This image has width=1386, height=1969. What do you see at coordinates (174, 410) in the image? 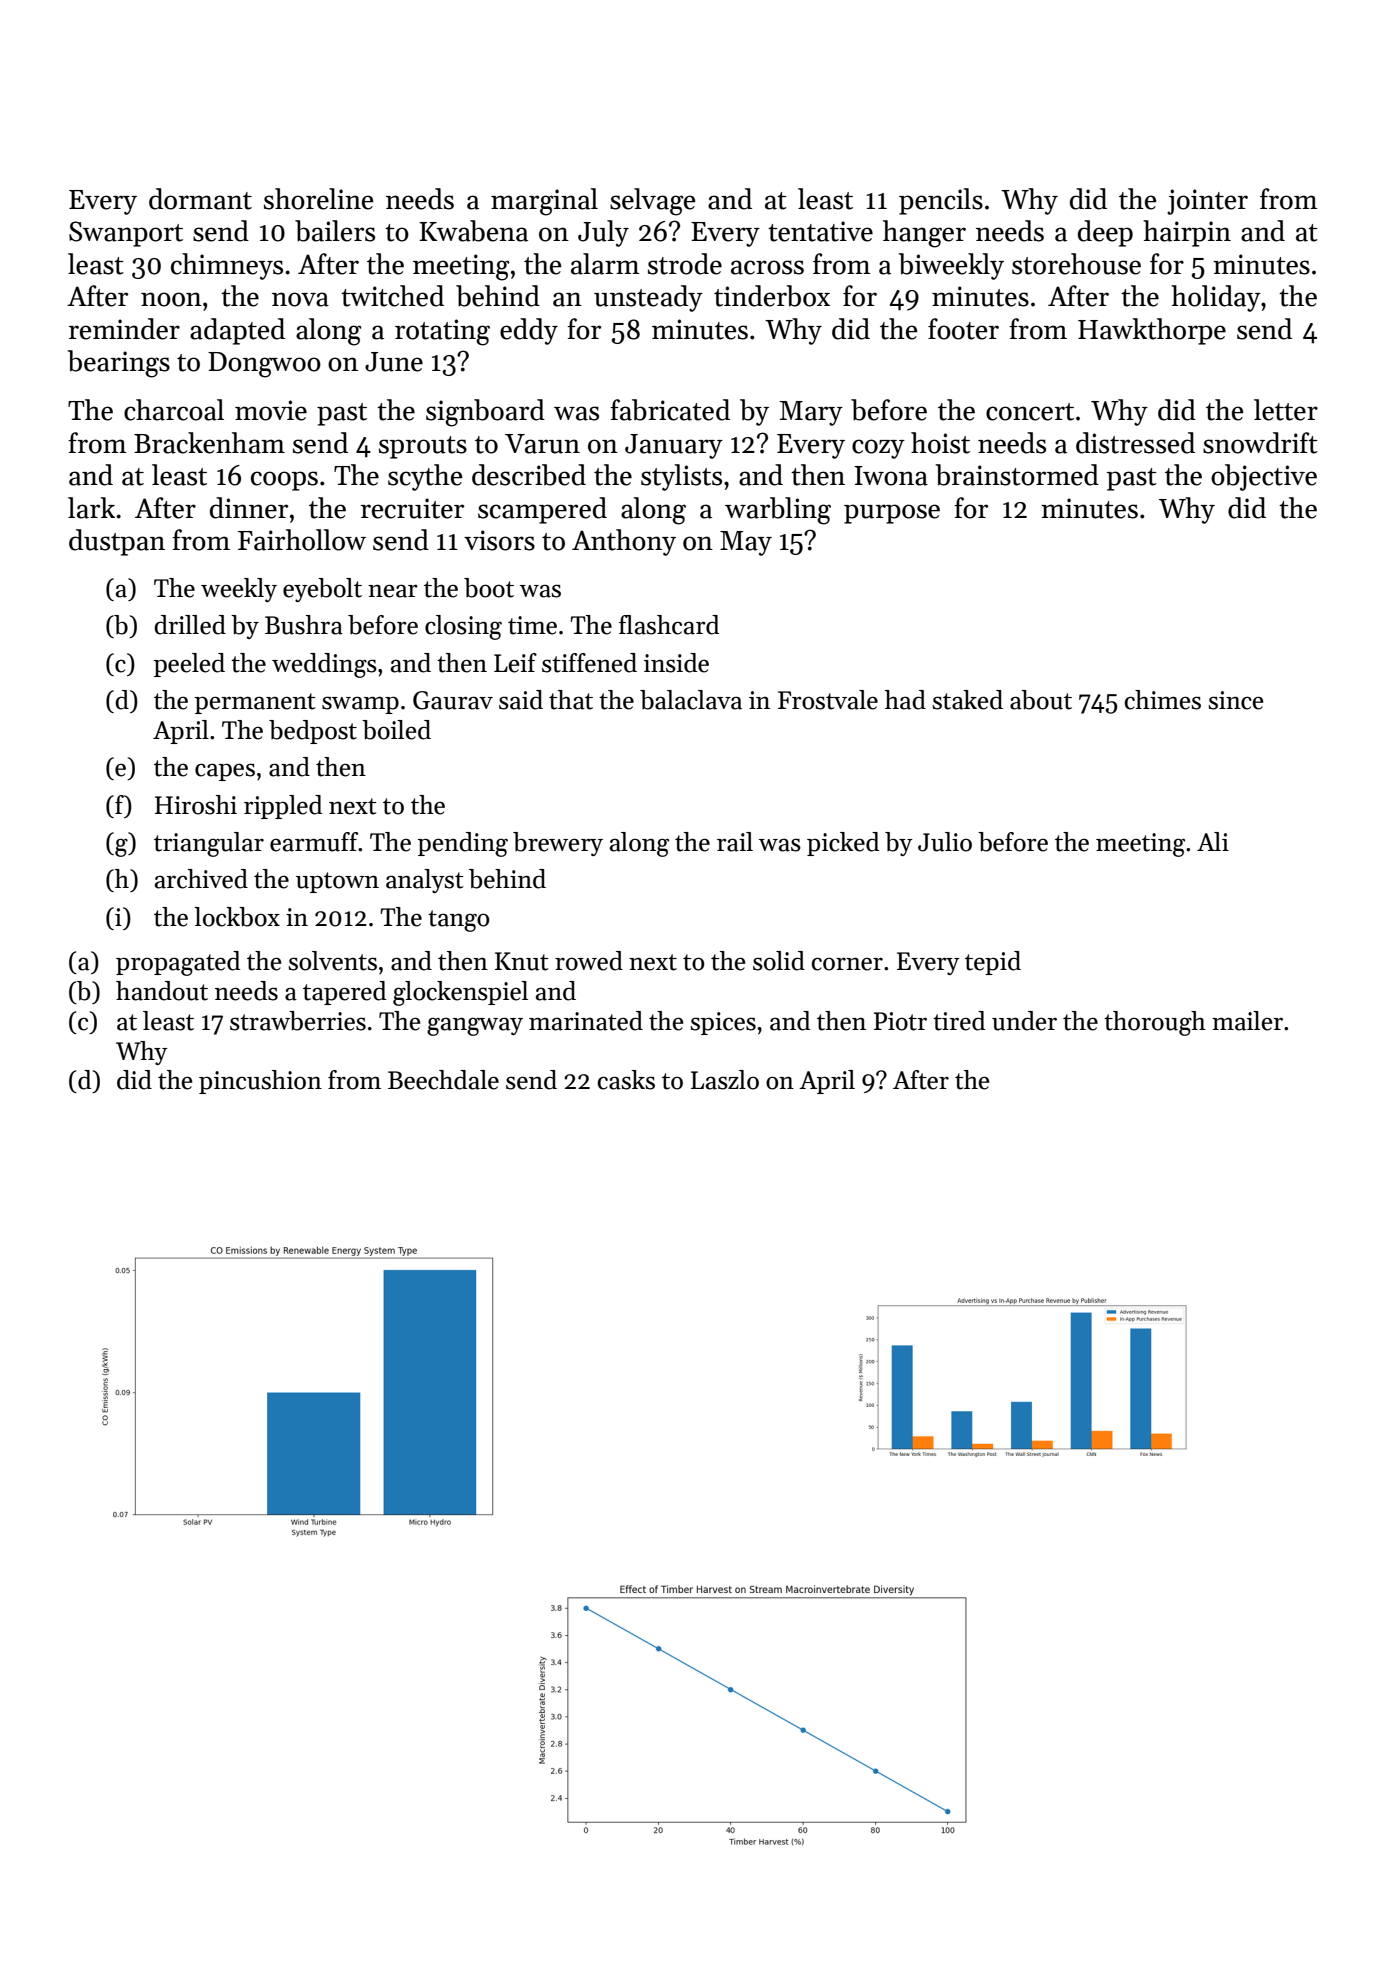
I see `charcoal` at bounding box center [174, 410].
